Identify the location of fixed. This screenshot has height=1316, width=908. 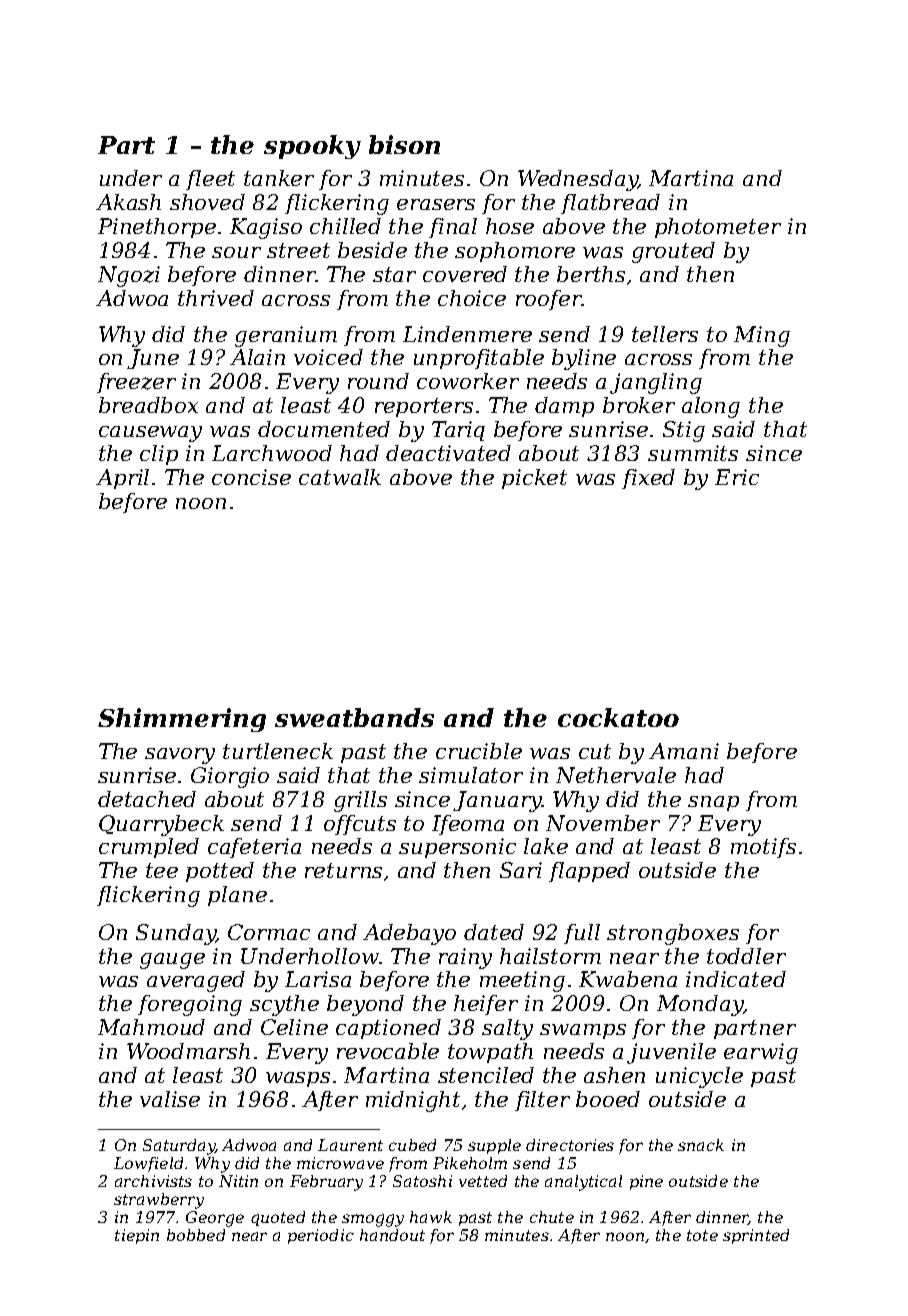
(648, 479).
